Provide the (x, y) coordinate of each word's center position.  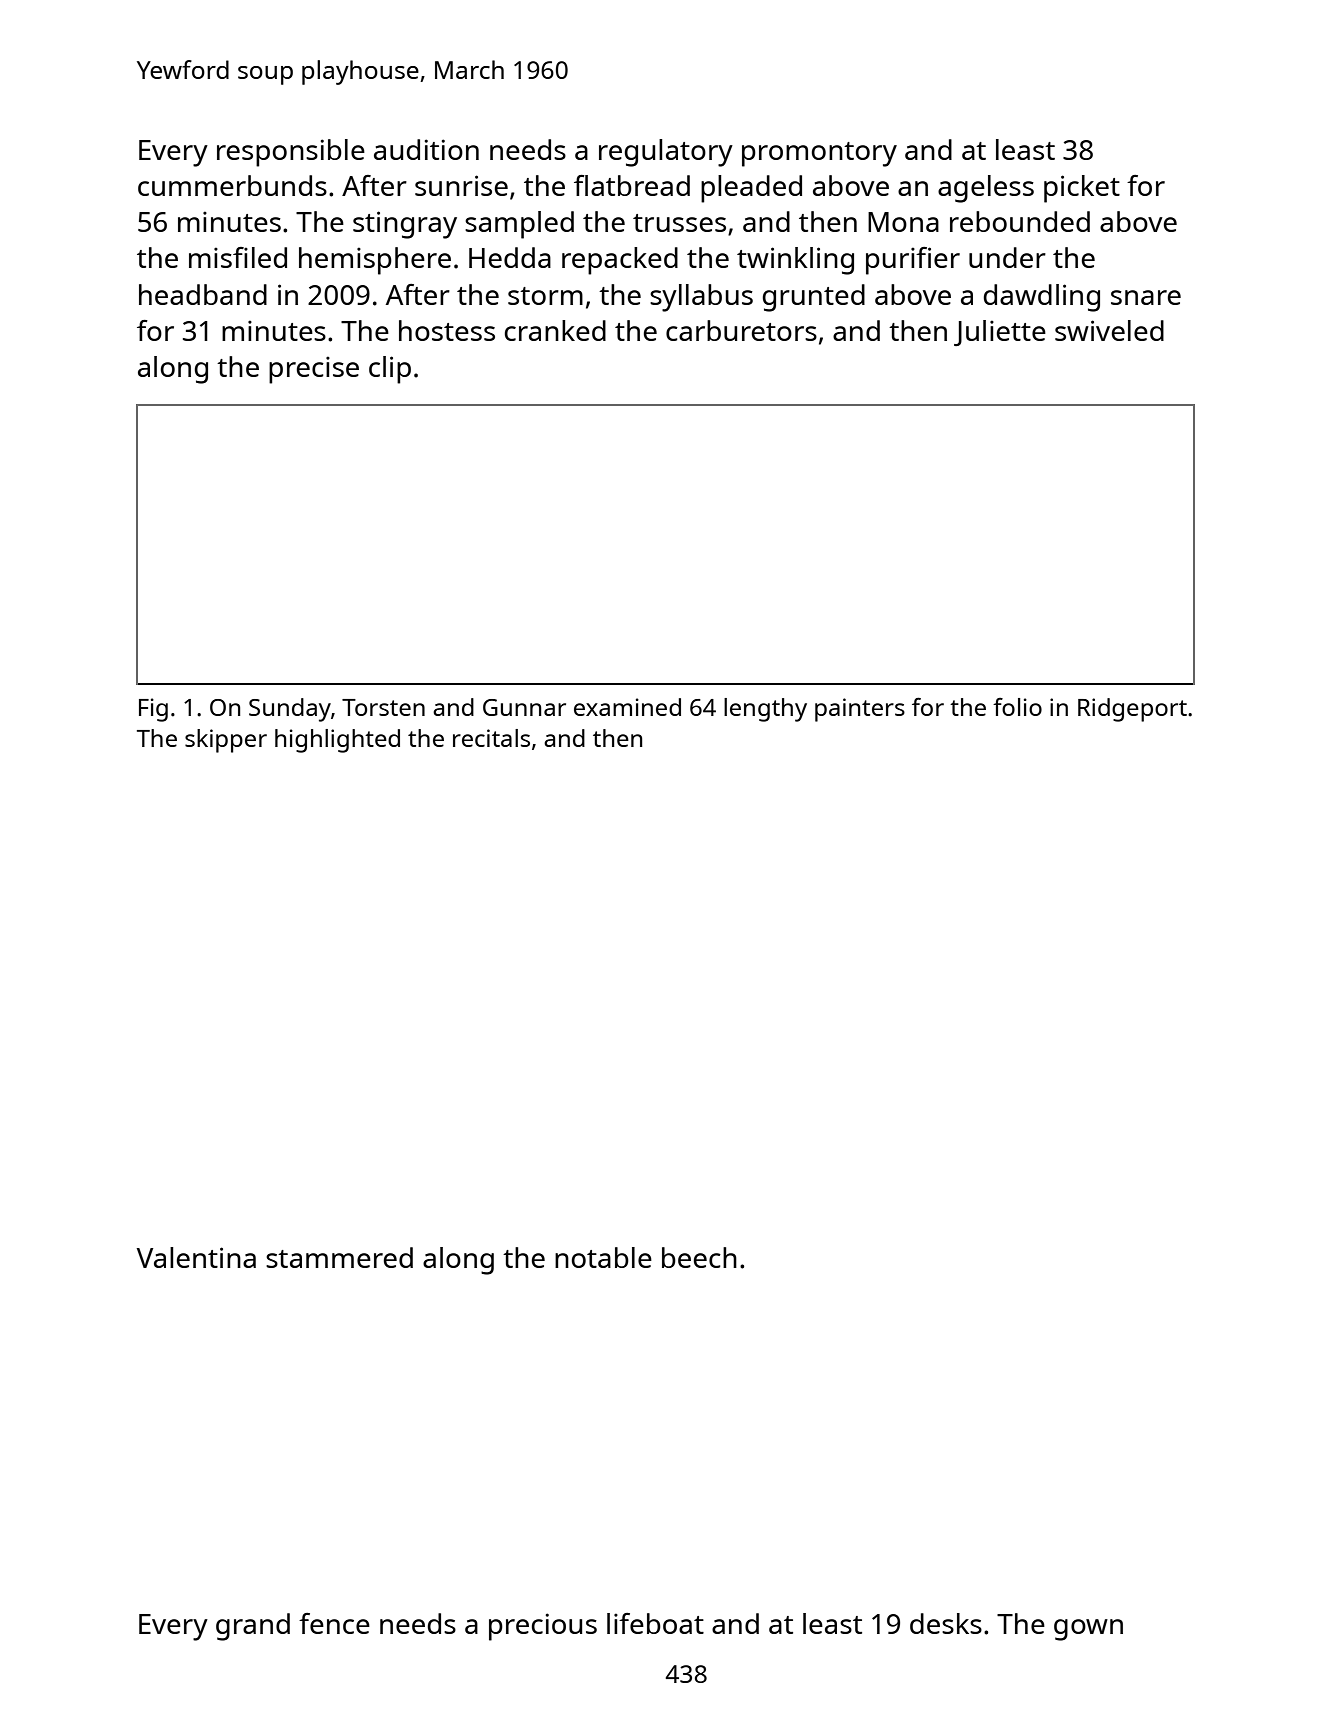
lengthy (765, 710)
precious (543, 1627)
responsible (291, 153)
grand (253, 1627)
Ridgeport (1132, 710)
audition (426, 149)
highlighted (337, 741)
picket (1082, 189)
